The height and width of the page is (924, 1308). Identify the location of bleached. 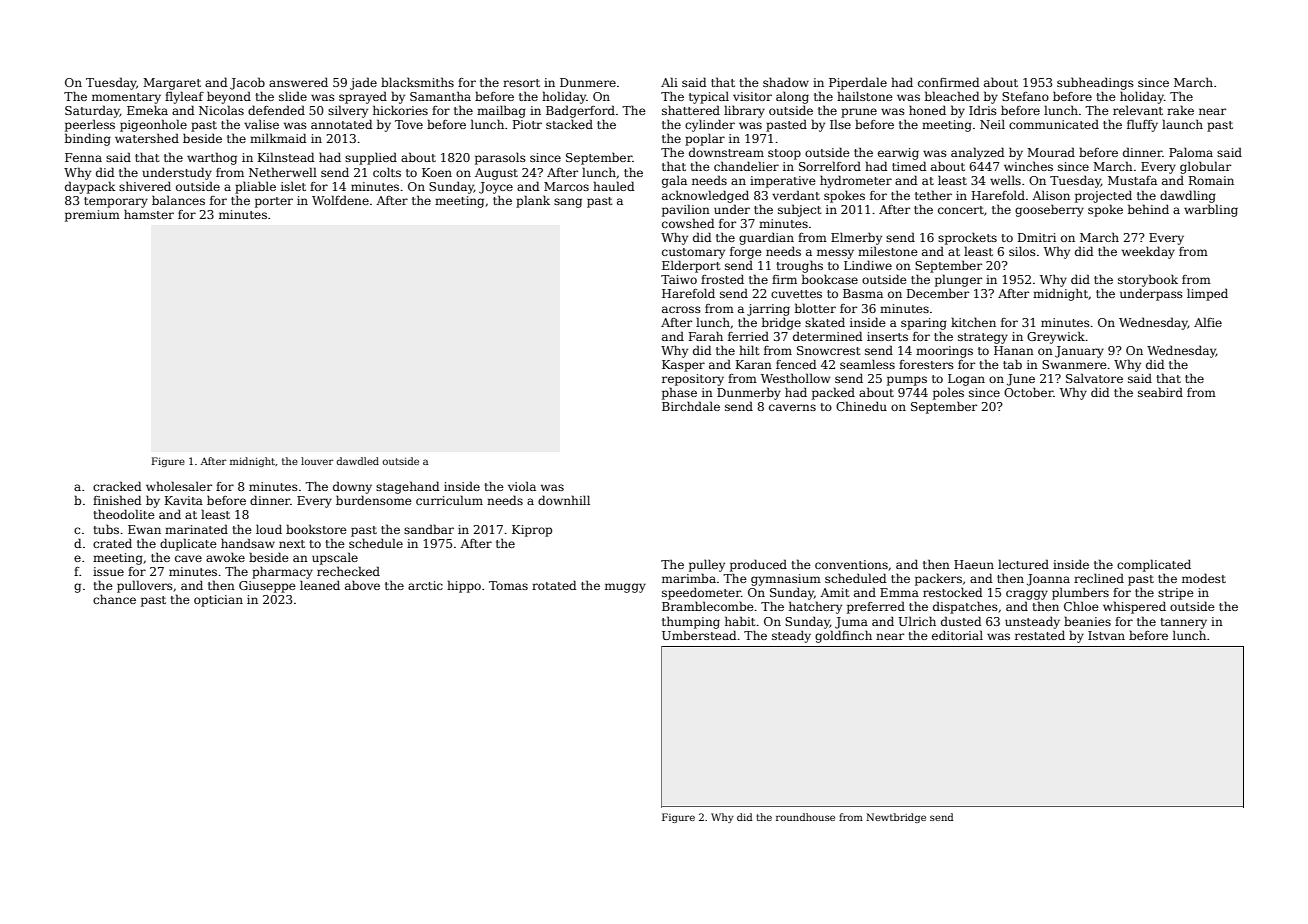
(952, 96).
